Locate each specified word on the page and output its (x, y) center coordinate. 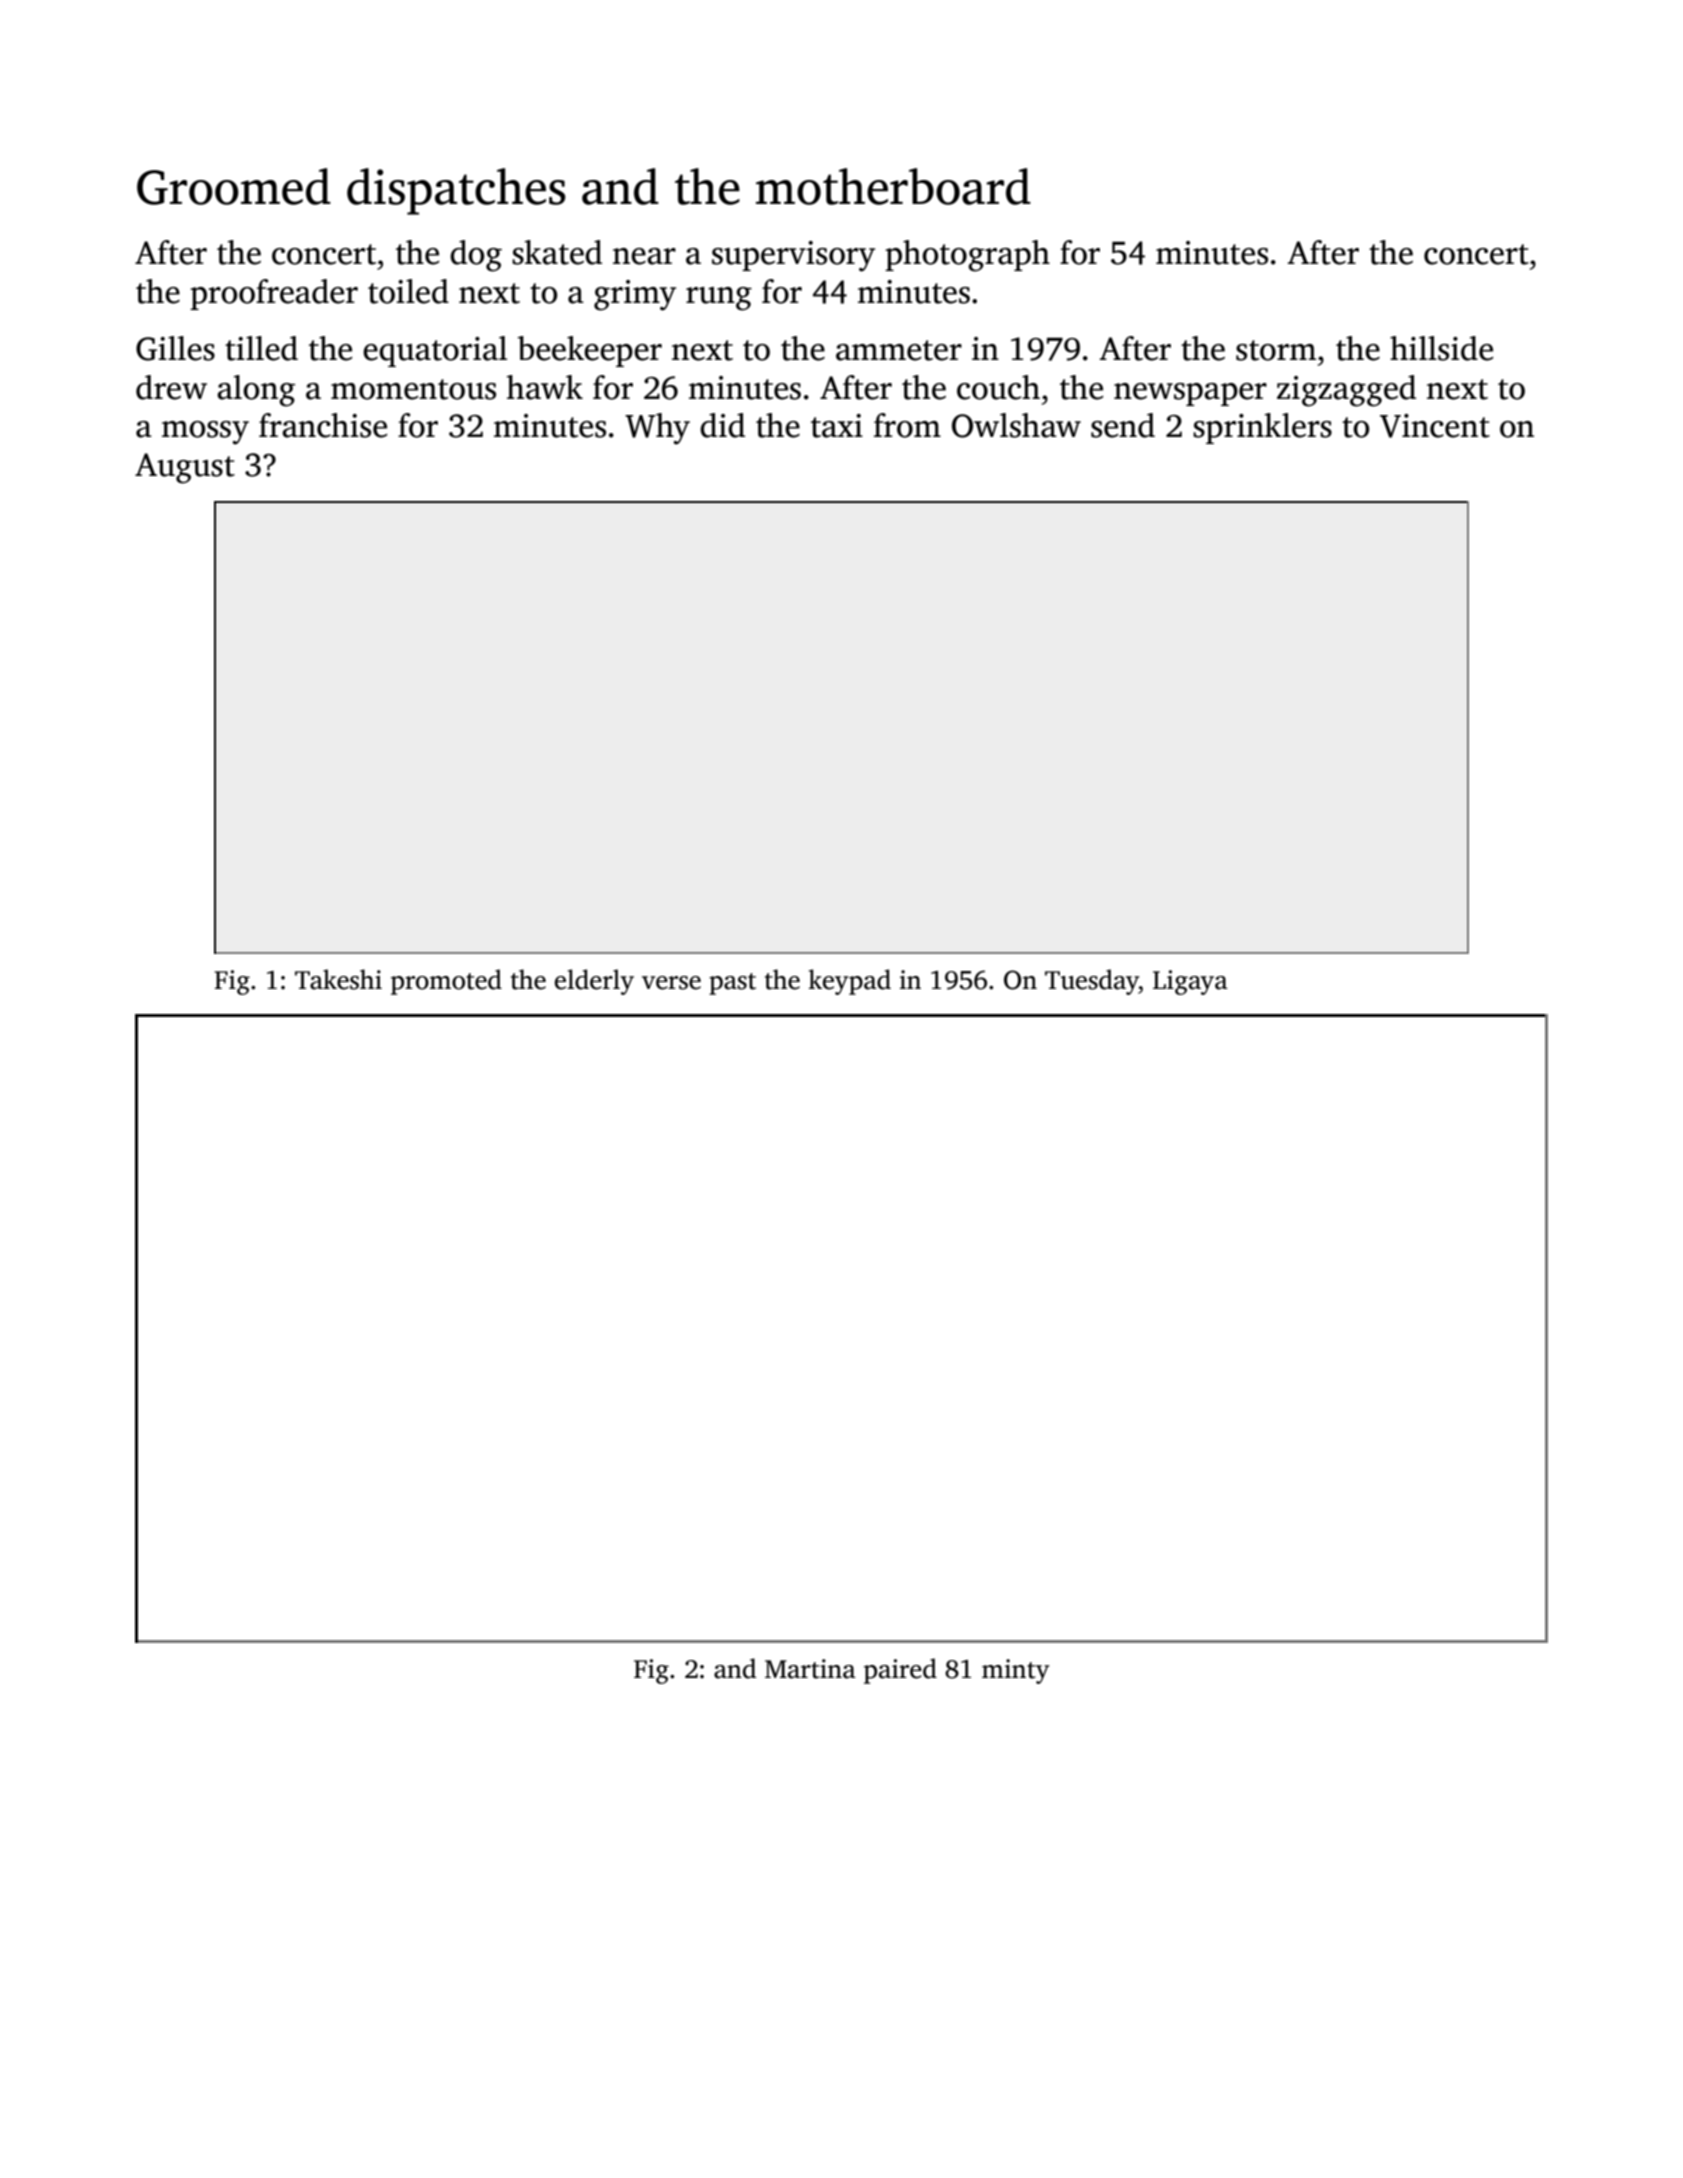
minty (1015, 1671)
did (722, 425)
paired (900, 1671)
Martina (810, 1669)
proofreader (274, 294)
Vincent (1435, 426)
